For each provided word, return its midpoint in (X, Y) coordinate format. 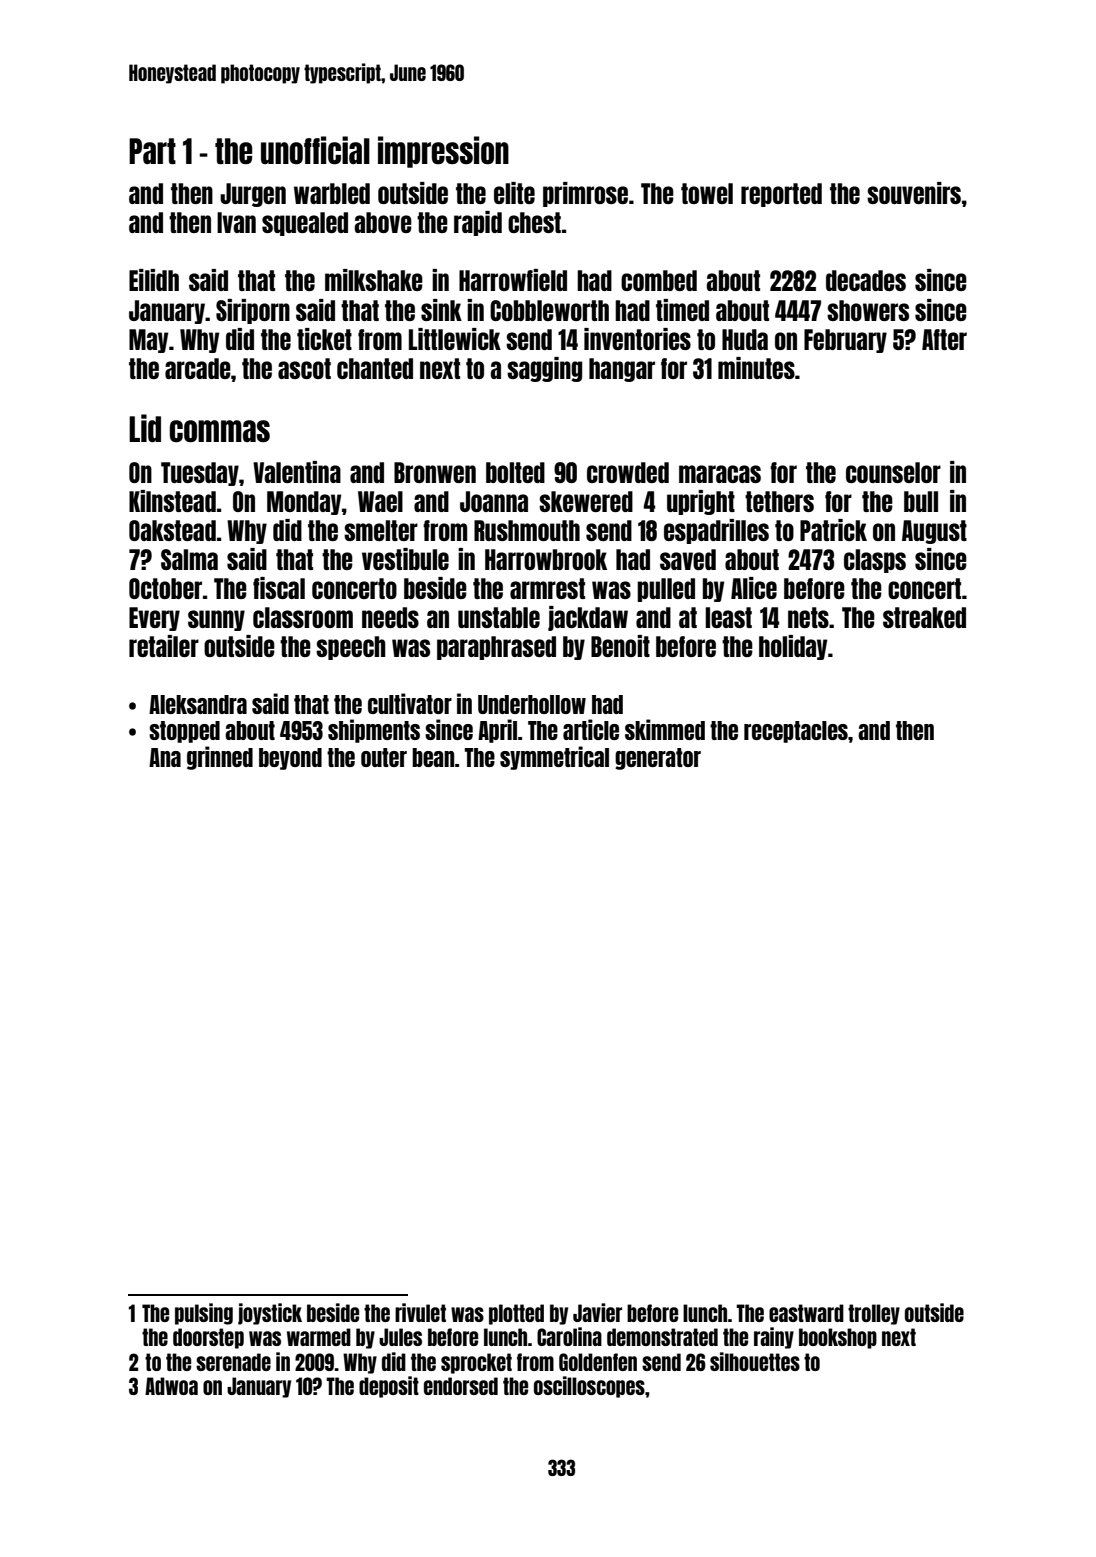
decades (866, 280)
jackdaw (588, 618)
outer (384, 757)
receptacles (796, 732)
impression (443, 152)
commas (220, 431)
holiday (793, 647)
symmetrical (554, 758)
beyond (290, 759)
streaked (924, 617)
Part (152, 151)
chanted (375, 368)
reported (781, 195)
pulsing (204, 1314)
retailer (164, 646)
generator (658, 759)
